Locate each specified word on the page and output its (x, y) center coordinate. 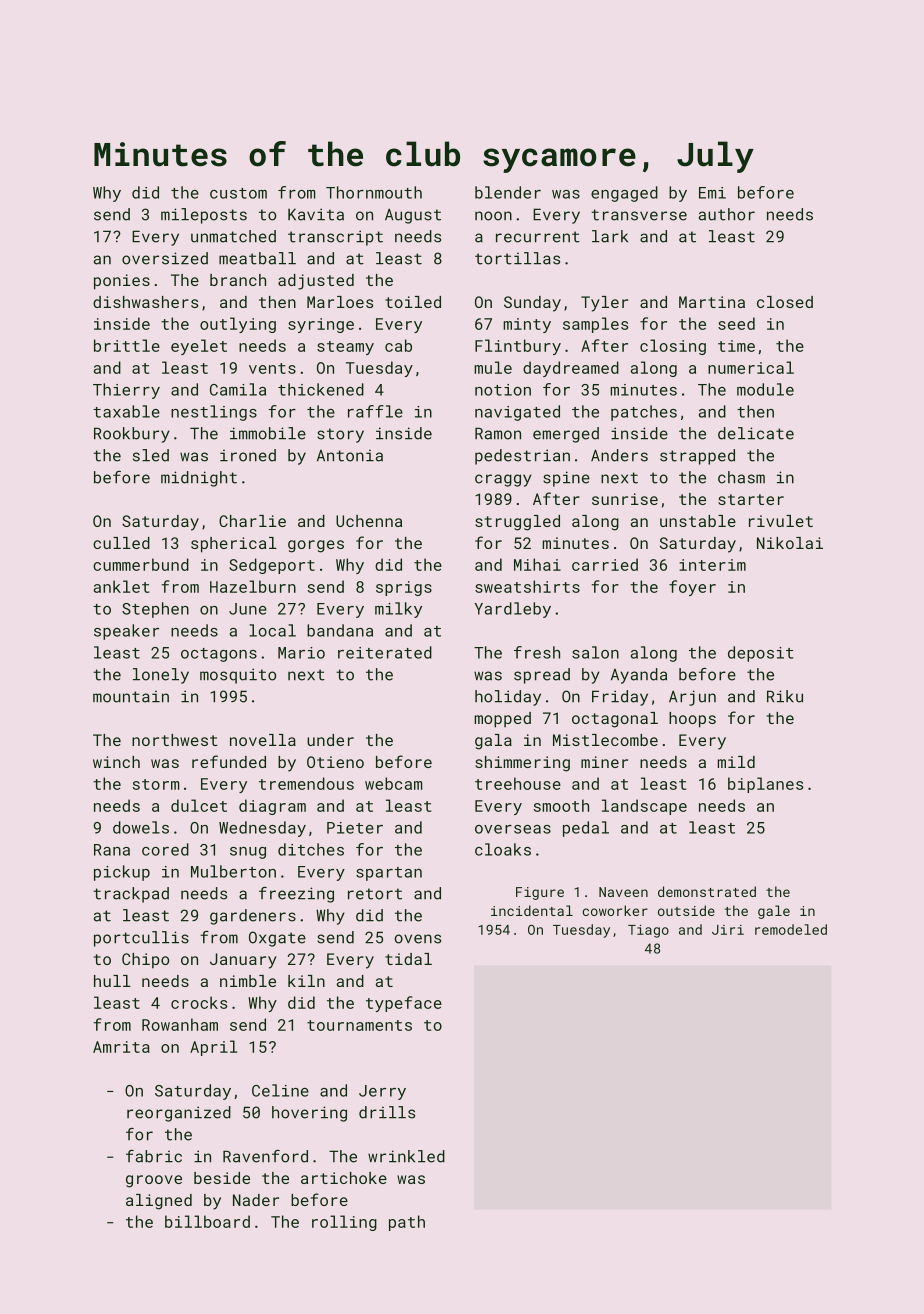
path (407, 1223)
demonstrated (707, 891)
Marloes (340, 302)
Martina (712, 302)
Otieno (335, 762)
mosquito (238, 676)
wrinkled (406, 1156)
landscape (644, 807)
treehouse (518, 783)
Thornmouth (374, 192)
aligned (159, 1202)
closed (785, 302)
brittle (127, 345)
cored (165, 849)
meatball (257, 258)
